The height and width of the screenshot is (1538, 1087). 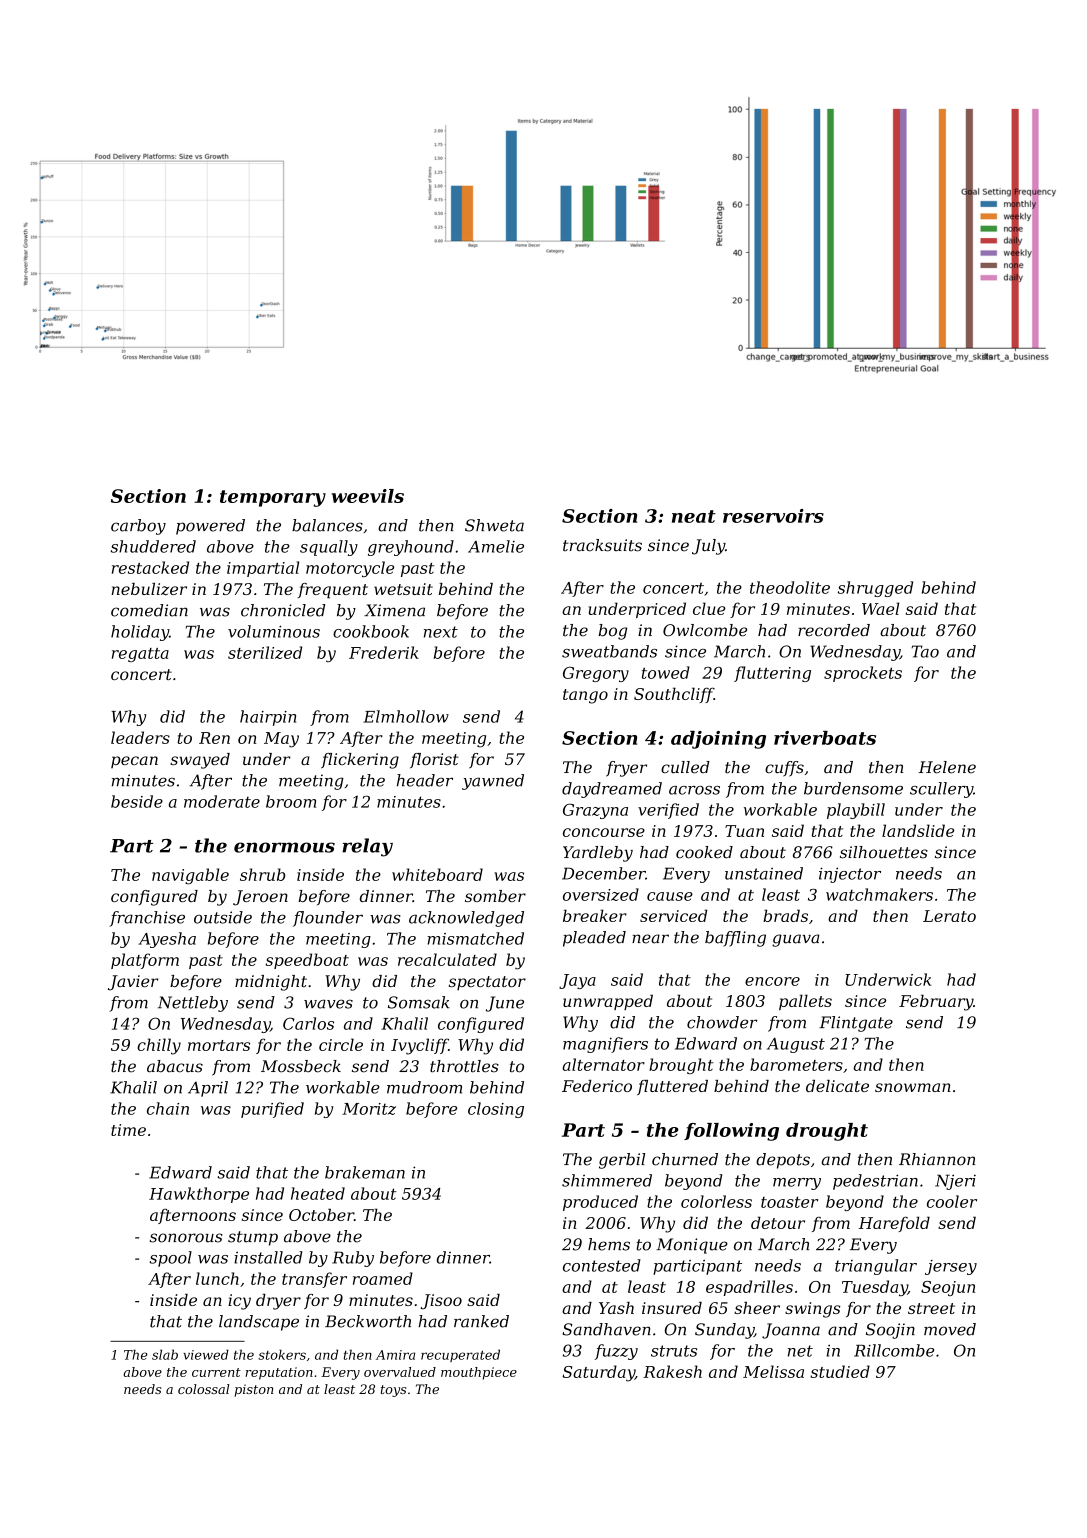 What do you see at coordinates (138, 527) in the screenshot?
I see `carboy` at bounding box center [138, 527].
